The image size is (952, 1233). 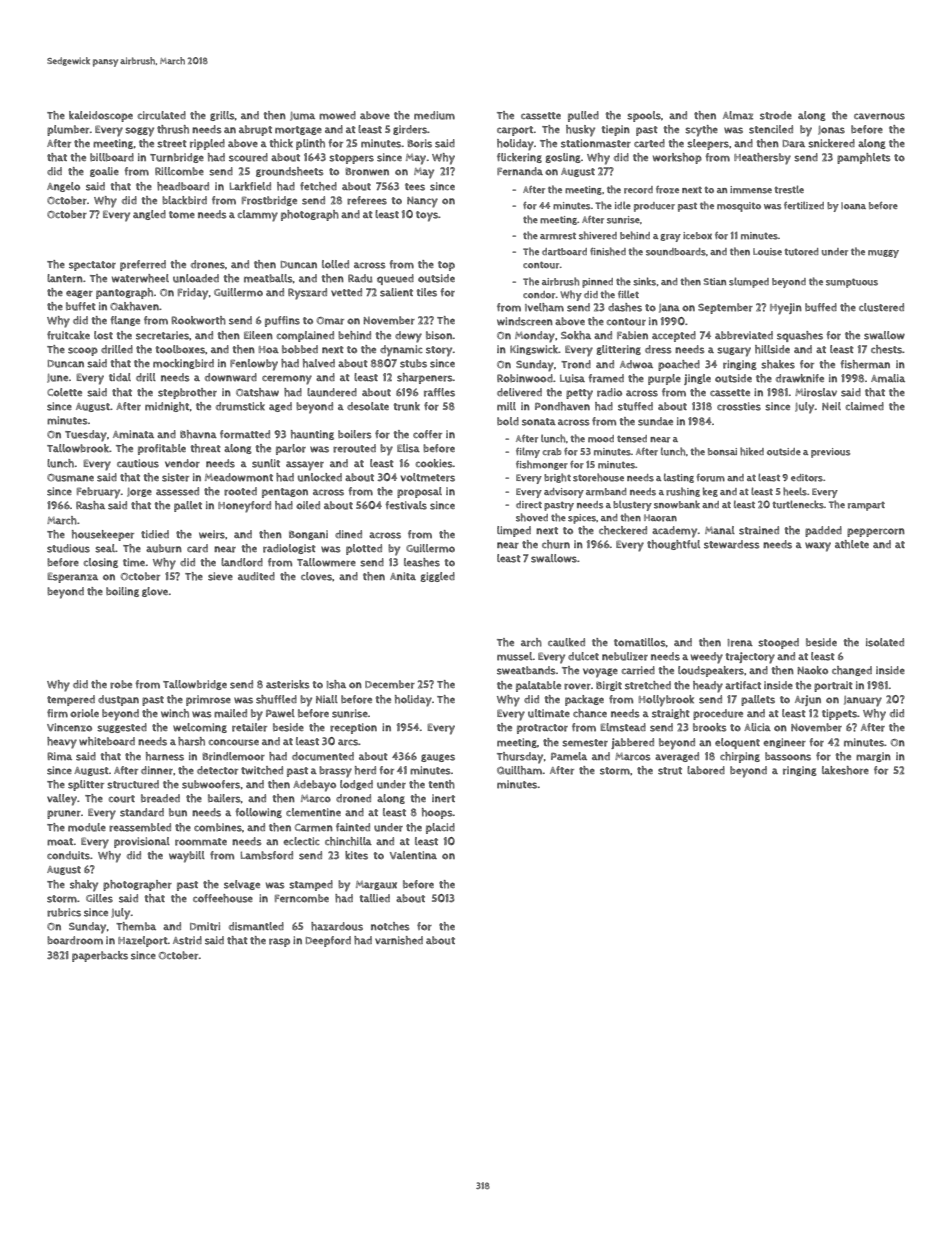 What do you see at coordinates (100, 956) in the image?
I see `paperbacks` at bounding box center [100, 956].
